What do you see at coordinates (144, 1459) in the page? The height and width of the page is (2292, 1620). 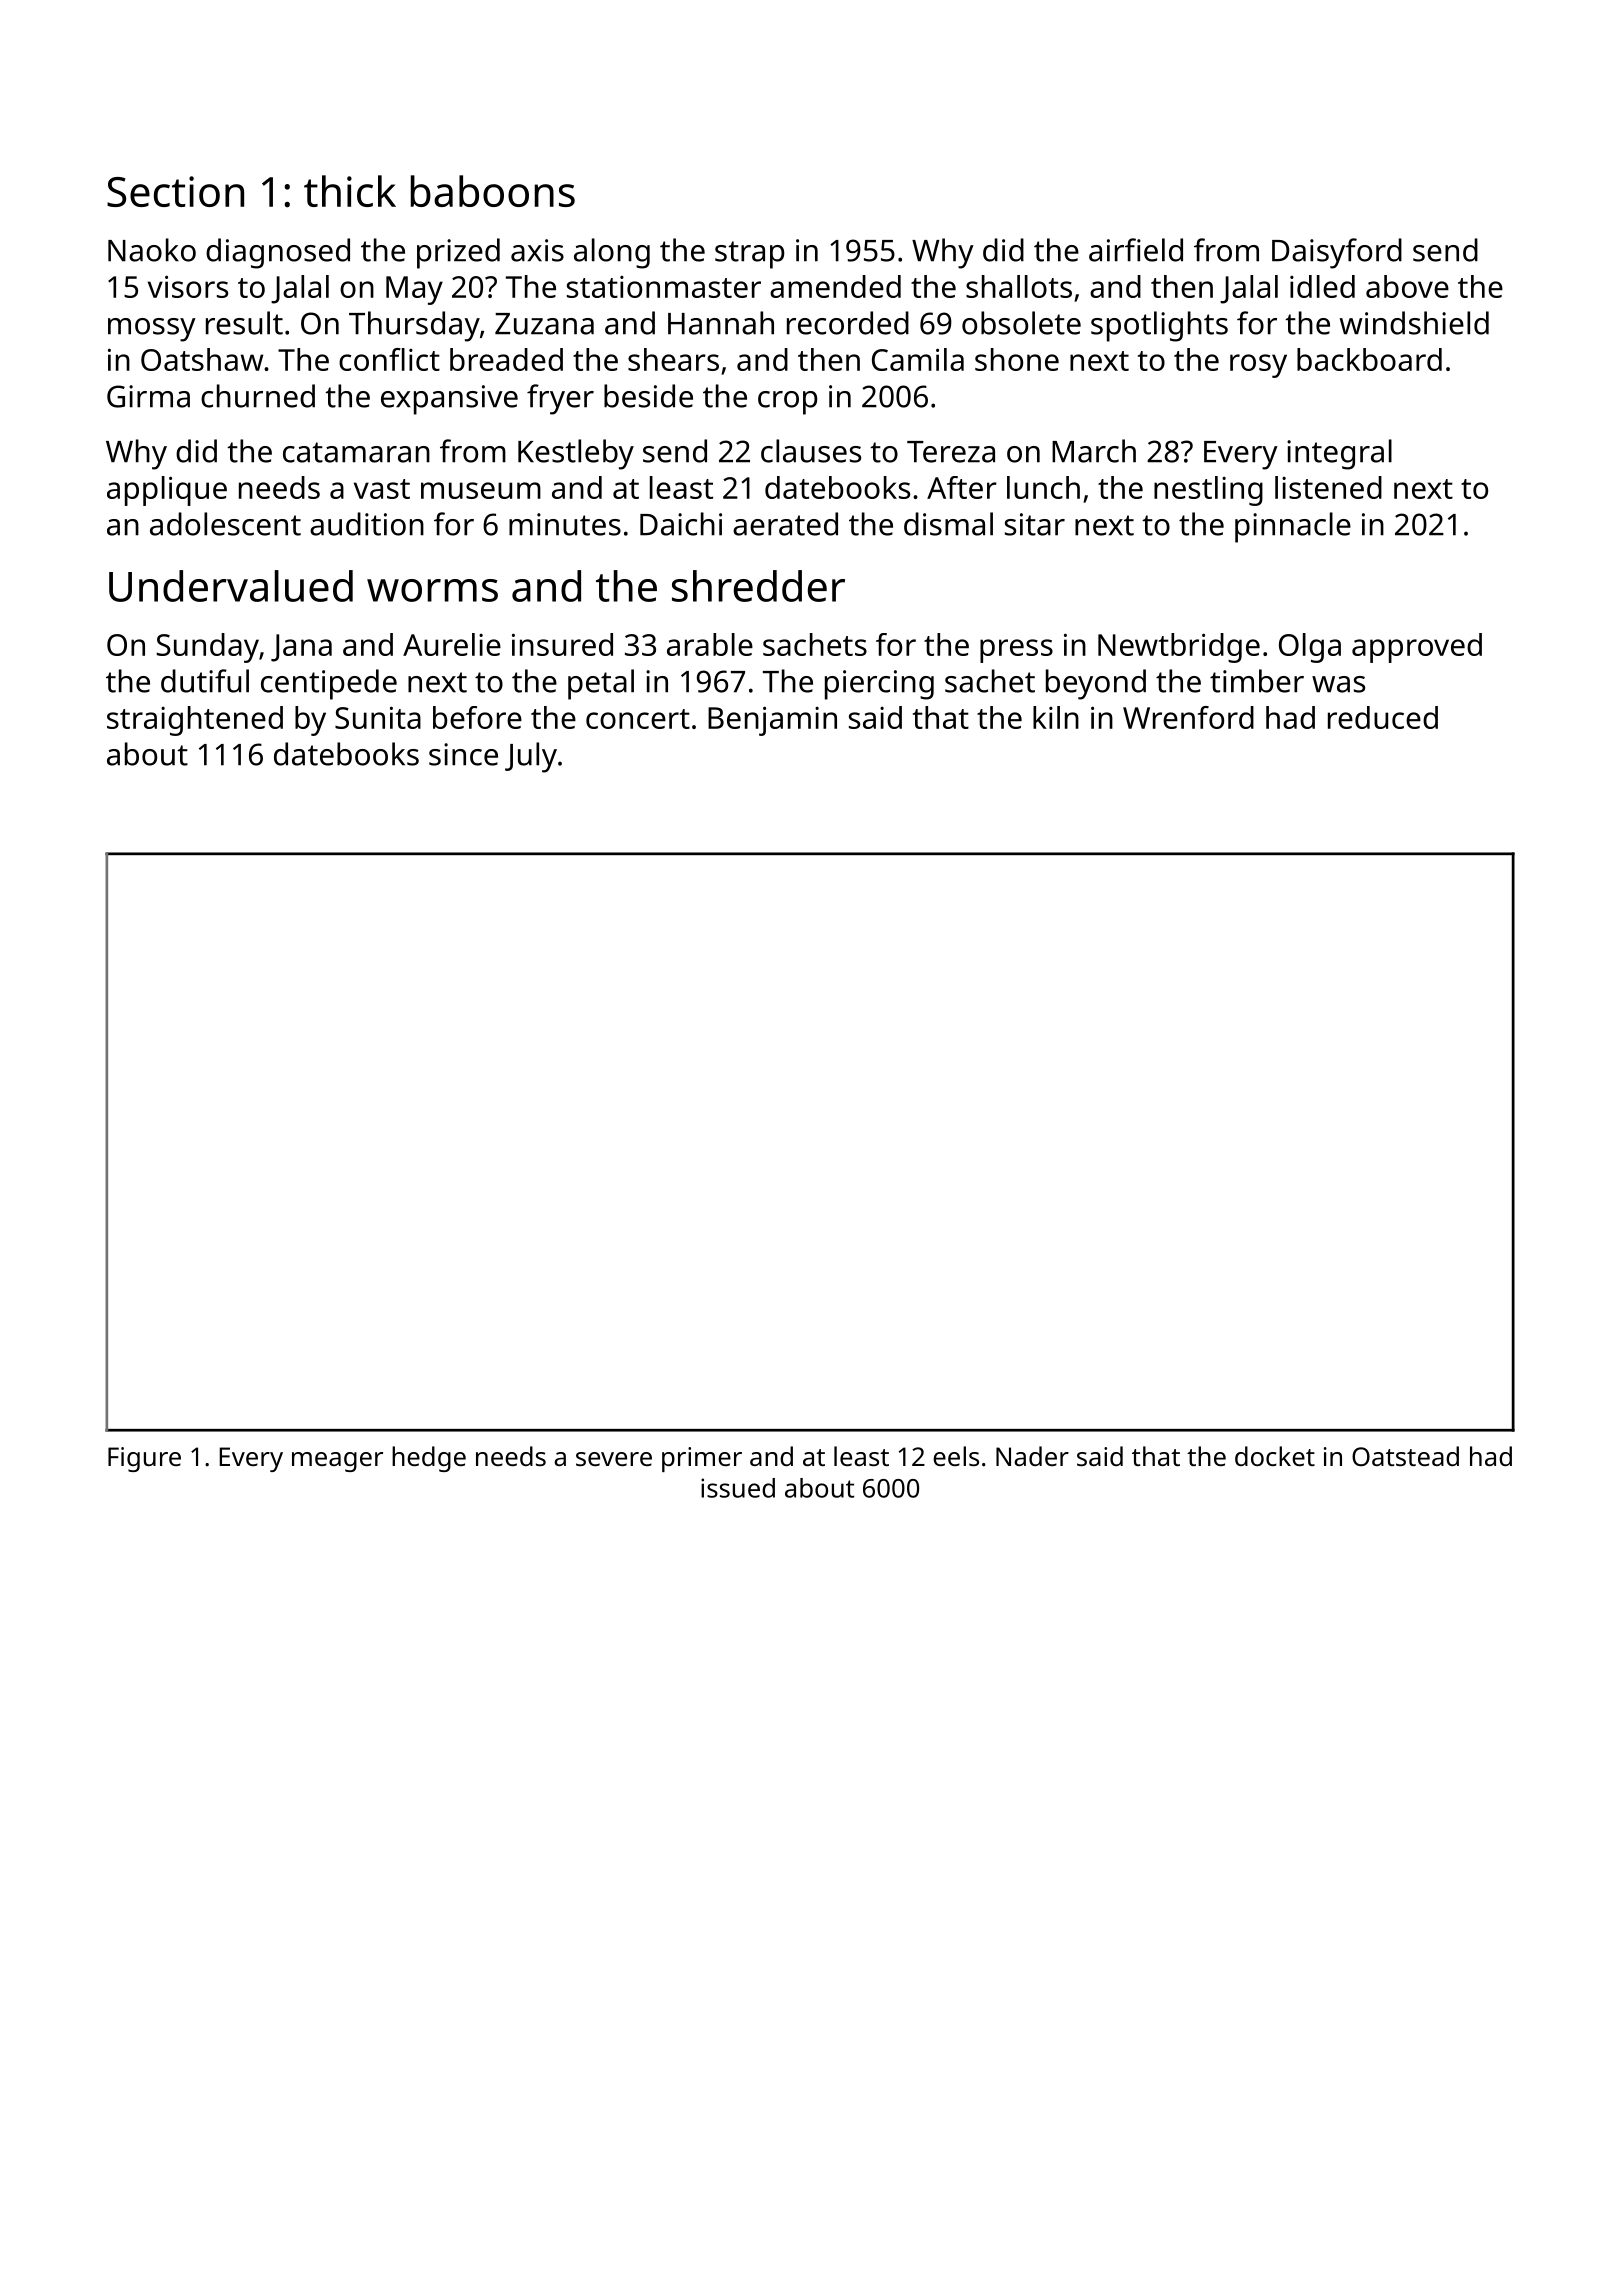 I see `Figure` at bounding box center [144, 1459].
